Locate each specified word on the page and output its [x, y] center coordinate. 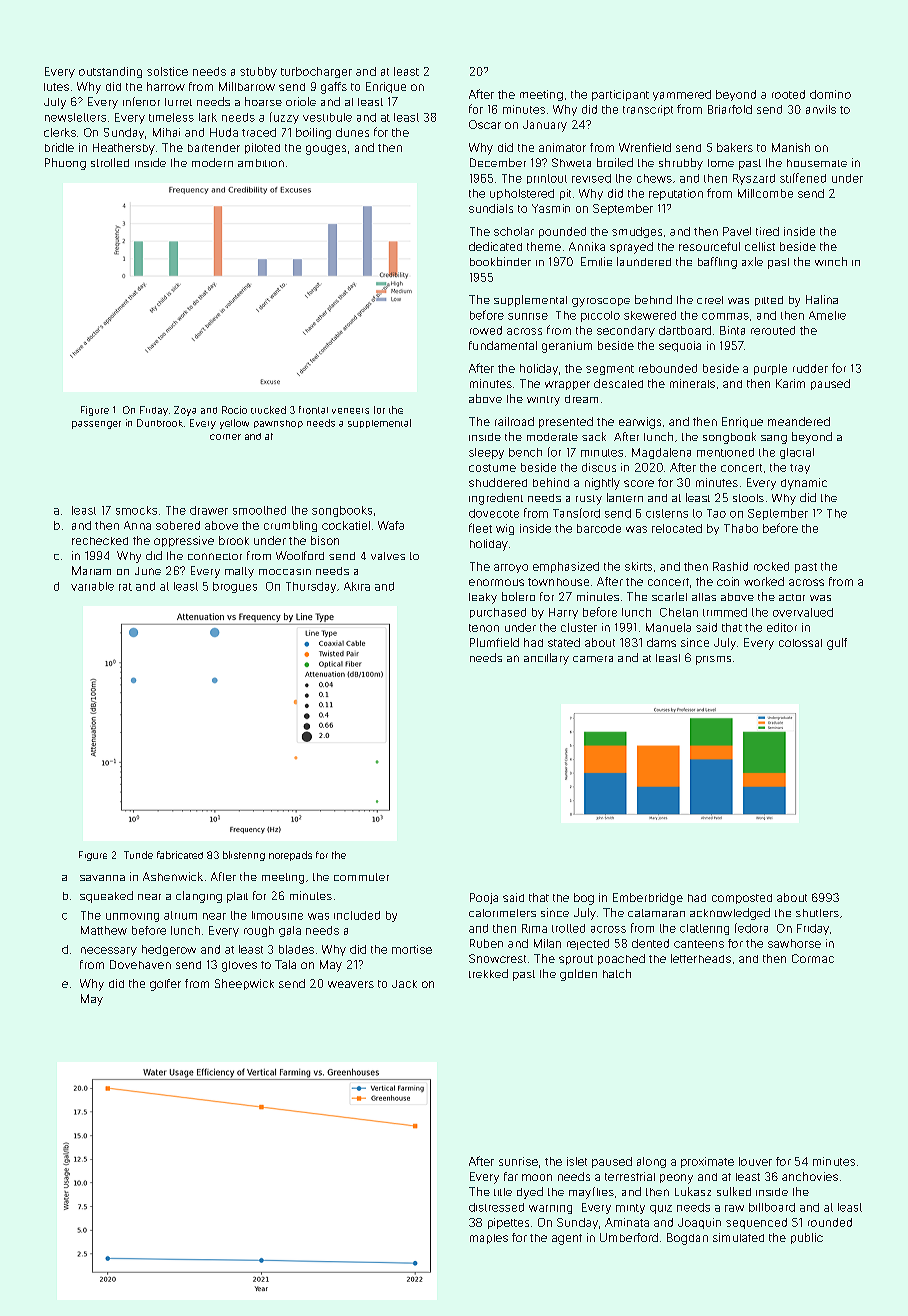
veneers [350, 411]
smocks [136, 510]
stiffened [803, 178]
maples [489, 1239]
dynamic [804, 484]
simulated [738, 1237]
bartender [214, 148]
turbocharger [316, 72]
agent [567, 1239]
